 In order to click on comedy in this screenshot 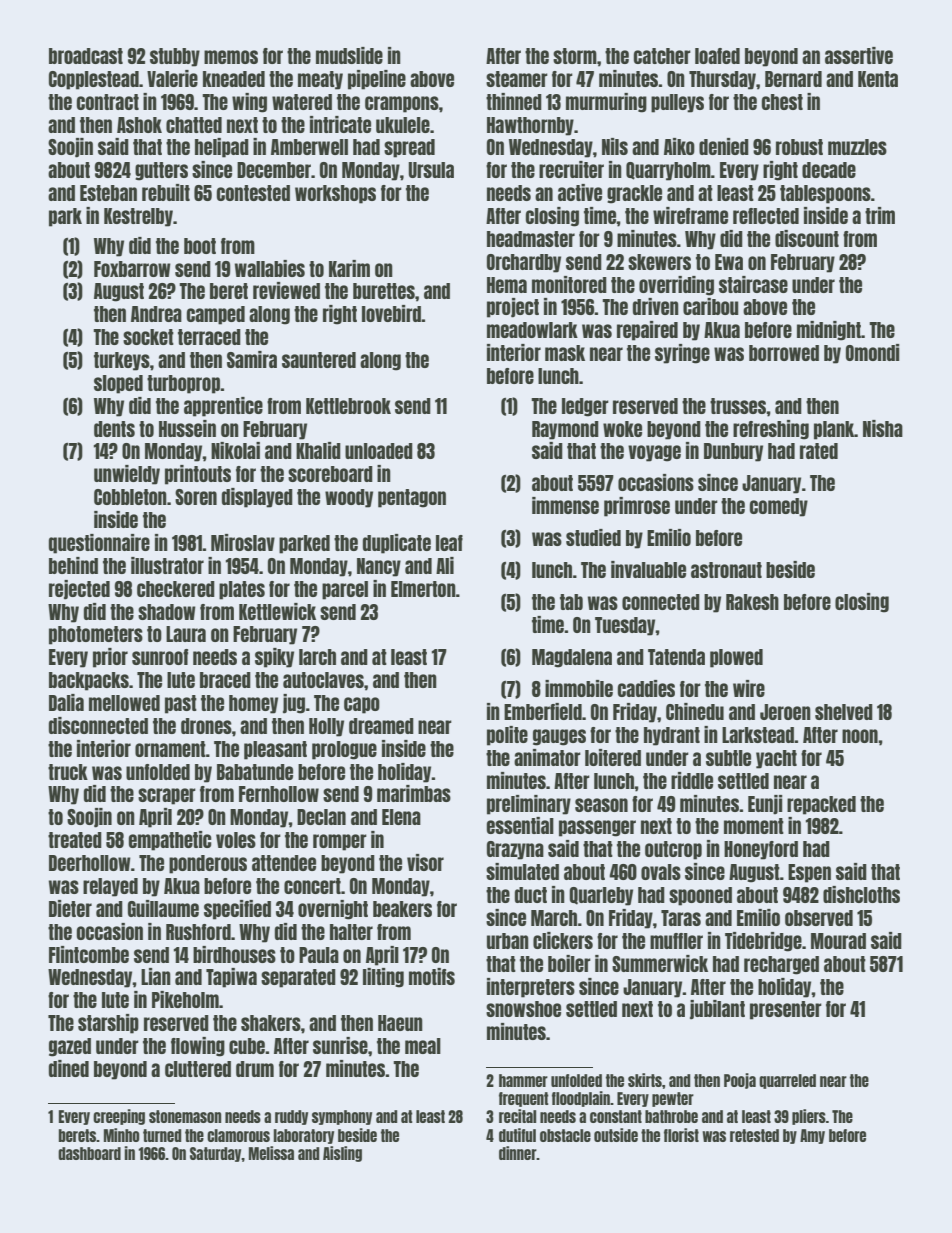, I will do `click(779, 507)`.
